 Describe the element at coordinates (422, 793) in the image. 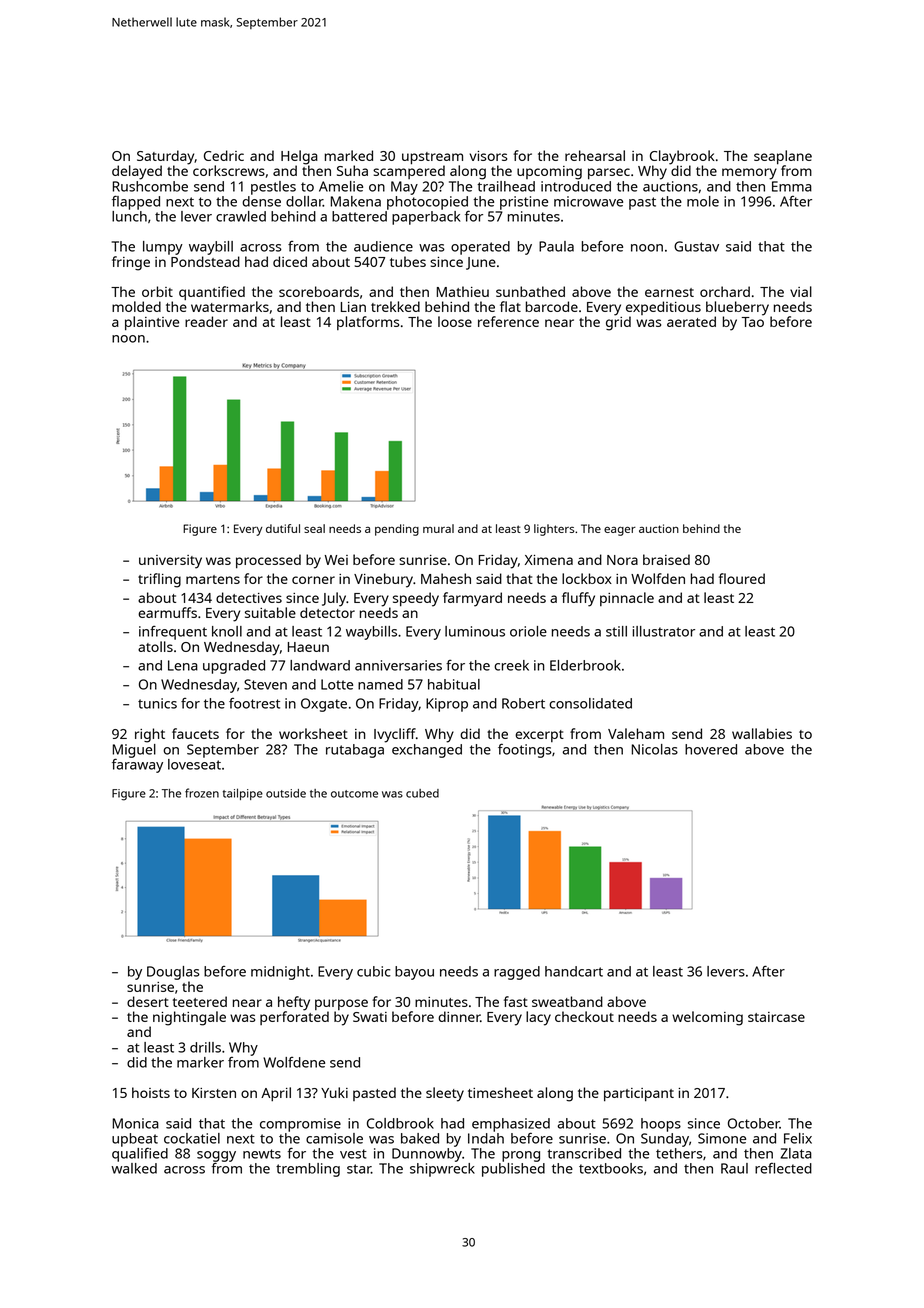

I see `cubed` at that location.
